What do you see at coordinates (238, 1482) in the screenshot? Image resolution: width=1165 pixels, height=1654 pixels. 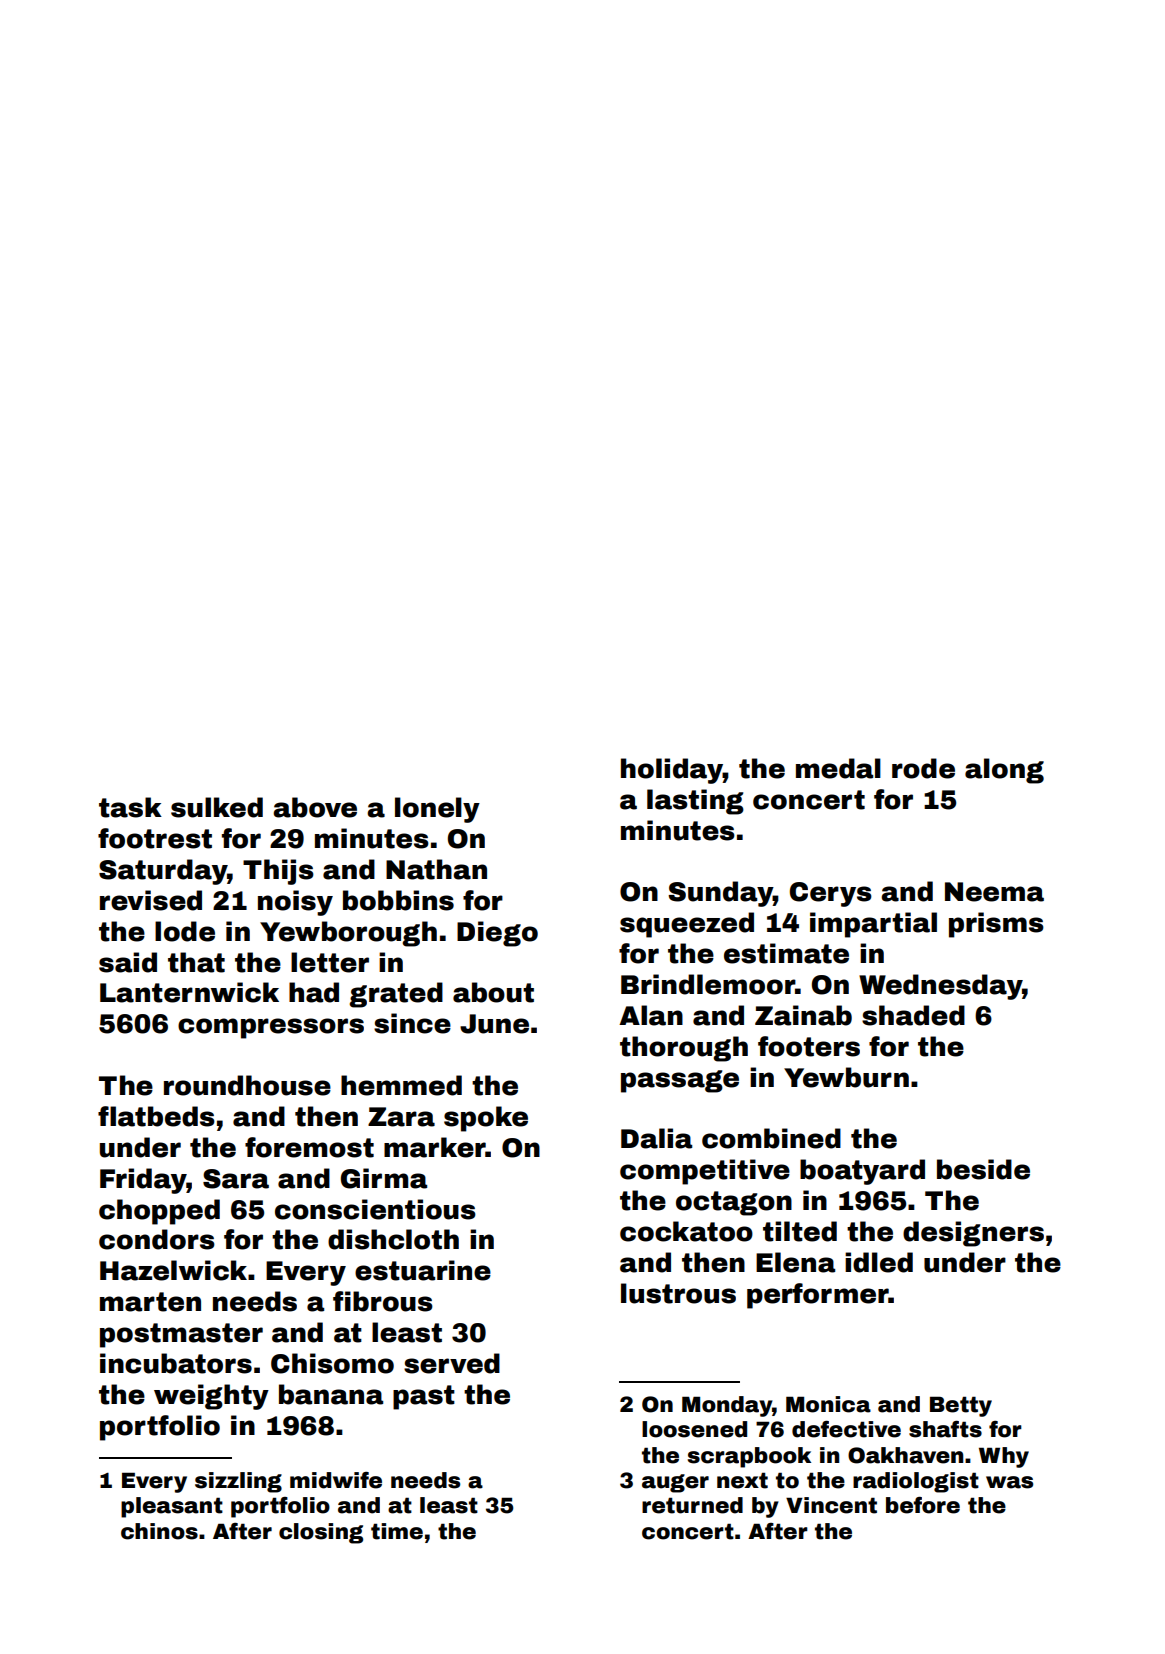 I see `sizzling` at bounding box center [238, 1482].
